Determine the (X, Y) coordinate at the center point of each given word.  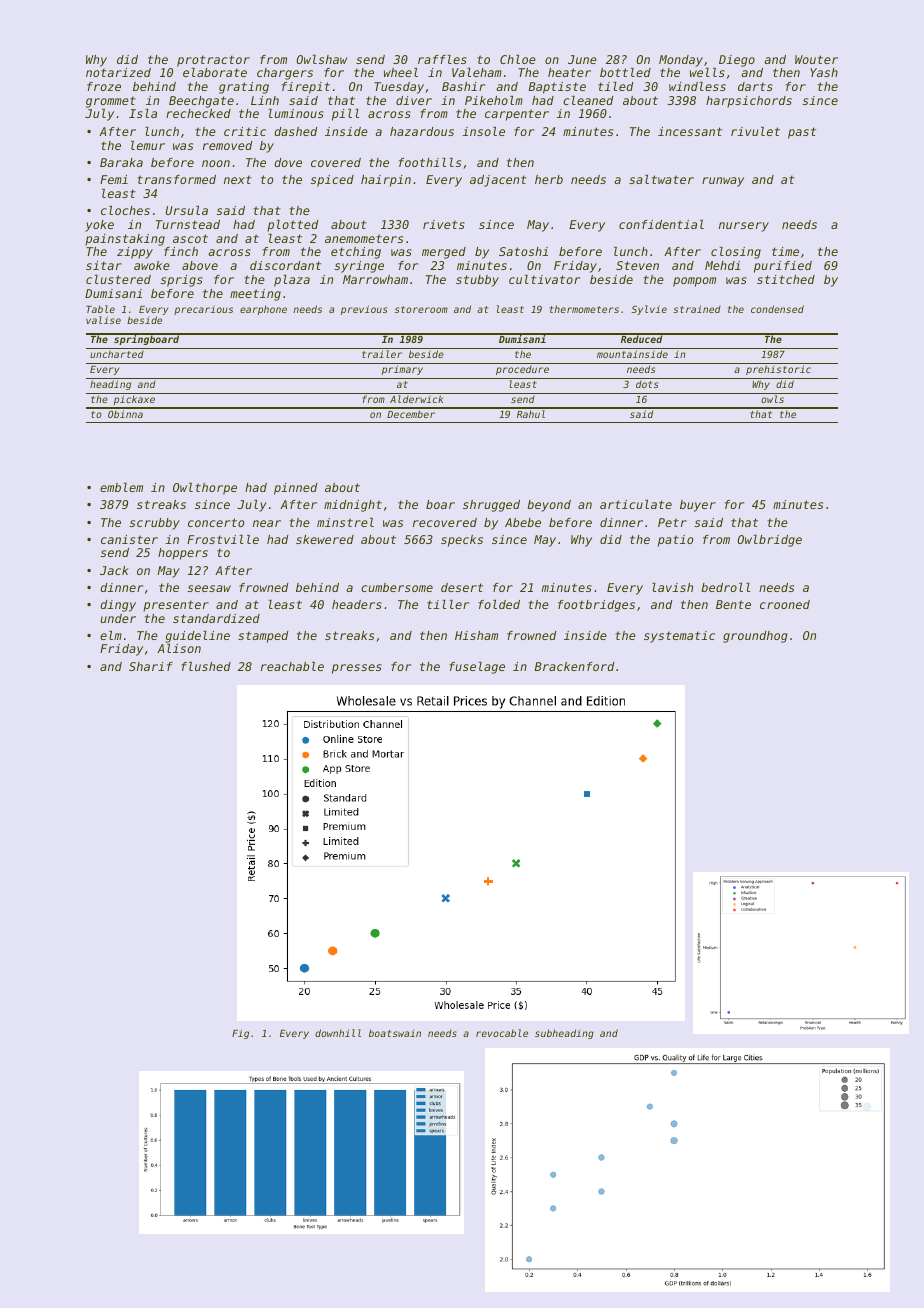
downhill (338, 1033)
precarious (203, 310)
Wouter (816, 59)
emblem (121, 487)
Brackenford (574, 666)
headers (357, 604)
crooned (785, 604)
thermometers (584, 309)
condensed (777, 309)
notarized (118, 72)
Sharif (151, 666)
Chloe (518, 59)
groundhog (755, 637)
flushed (206, 666)
